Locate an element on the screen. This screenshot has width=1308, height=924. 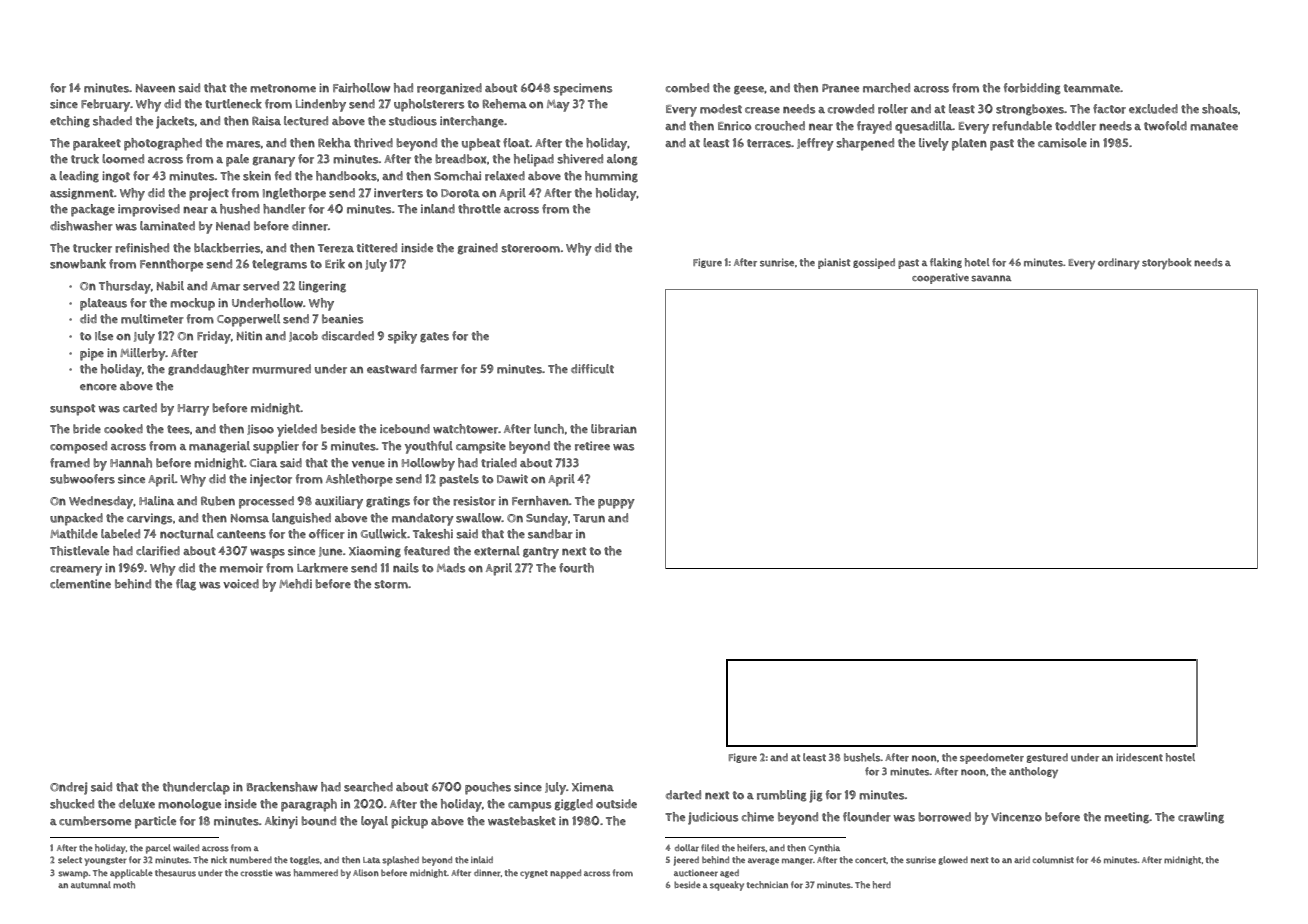
librarian is located at coordinates (614, 429).
